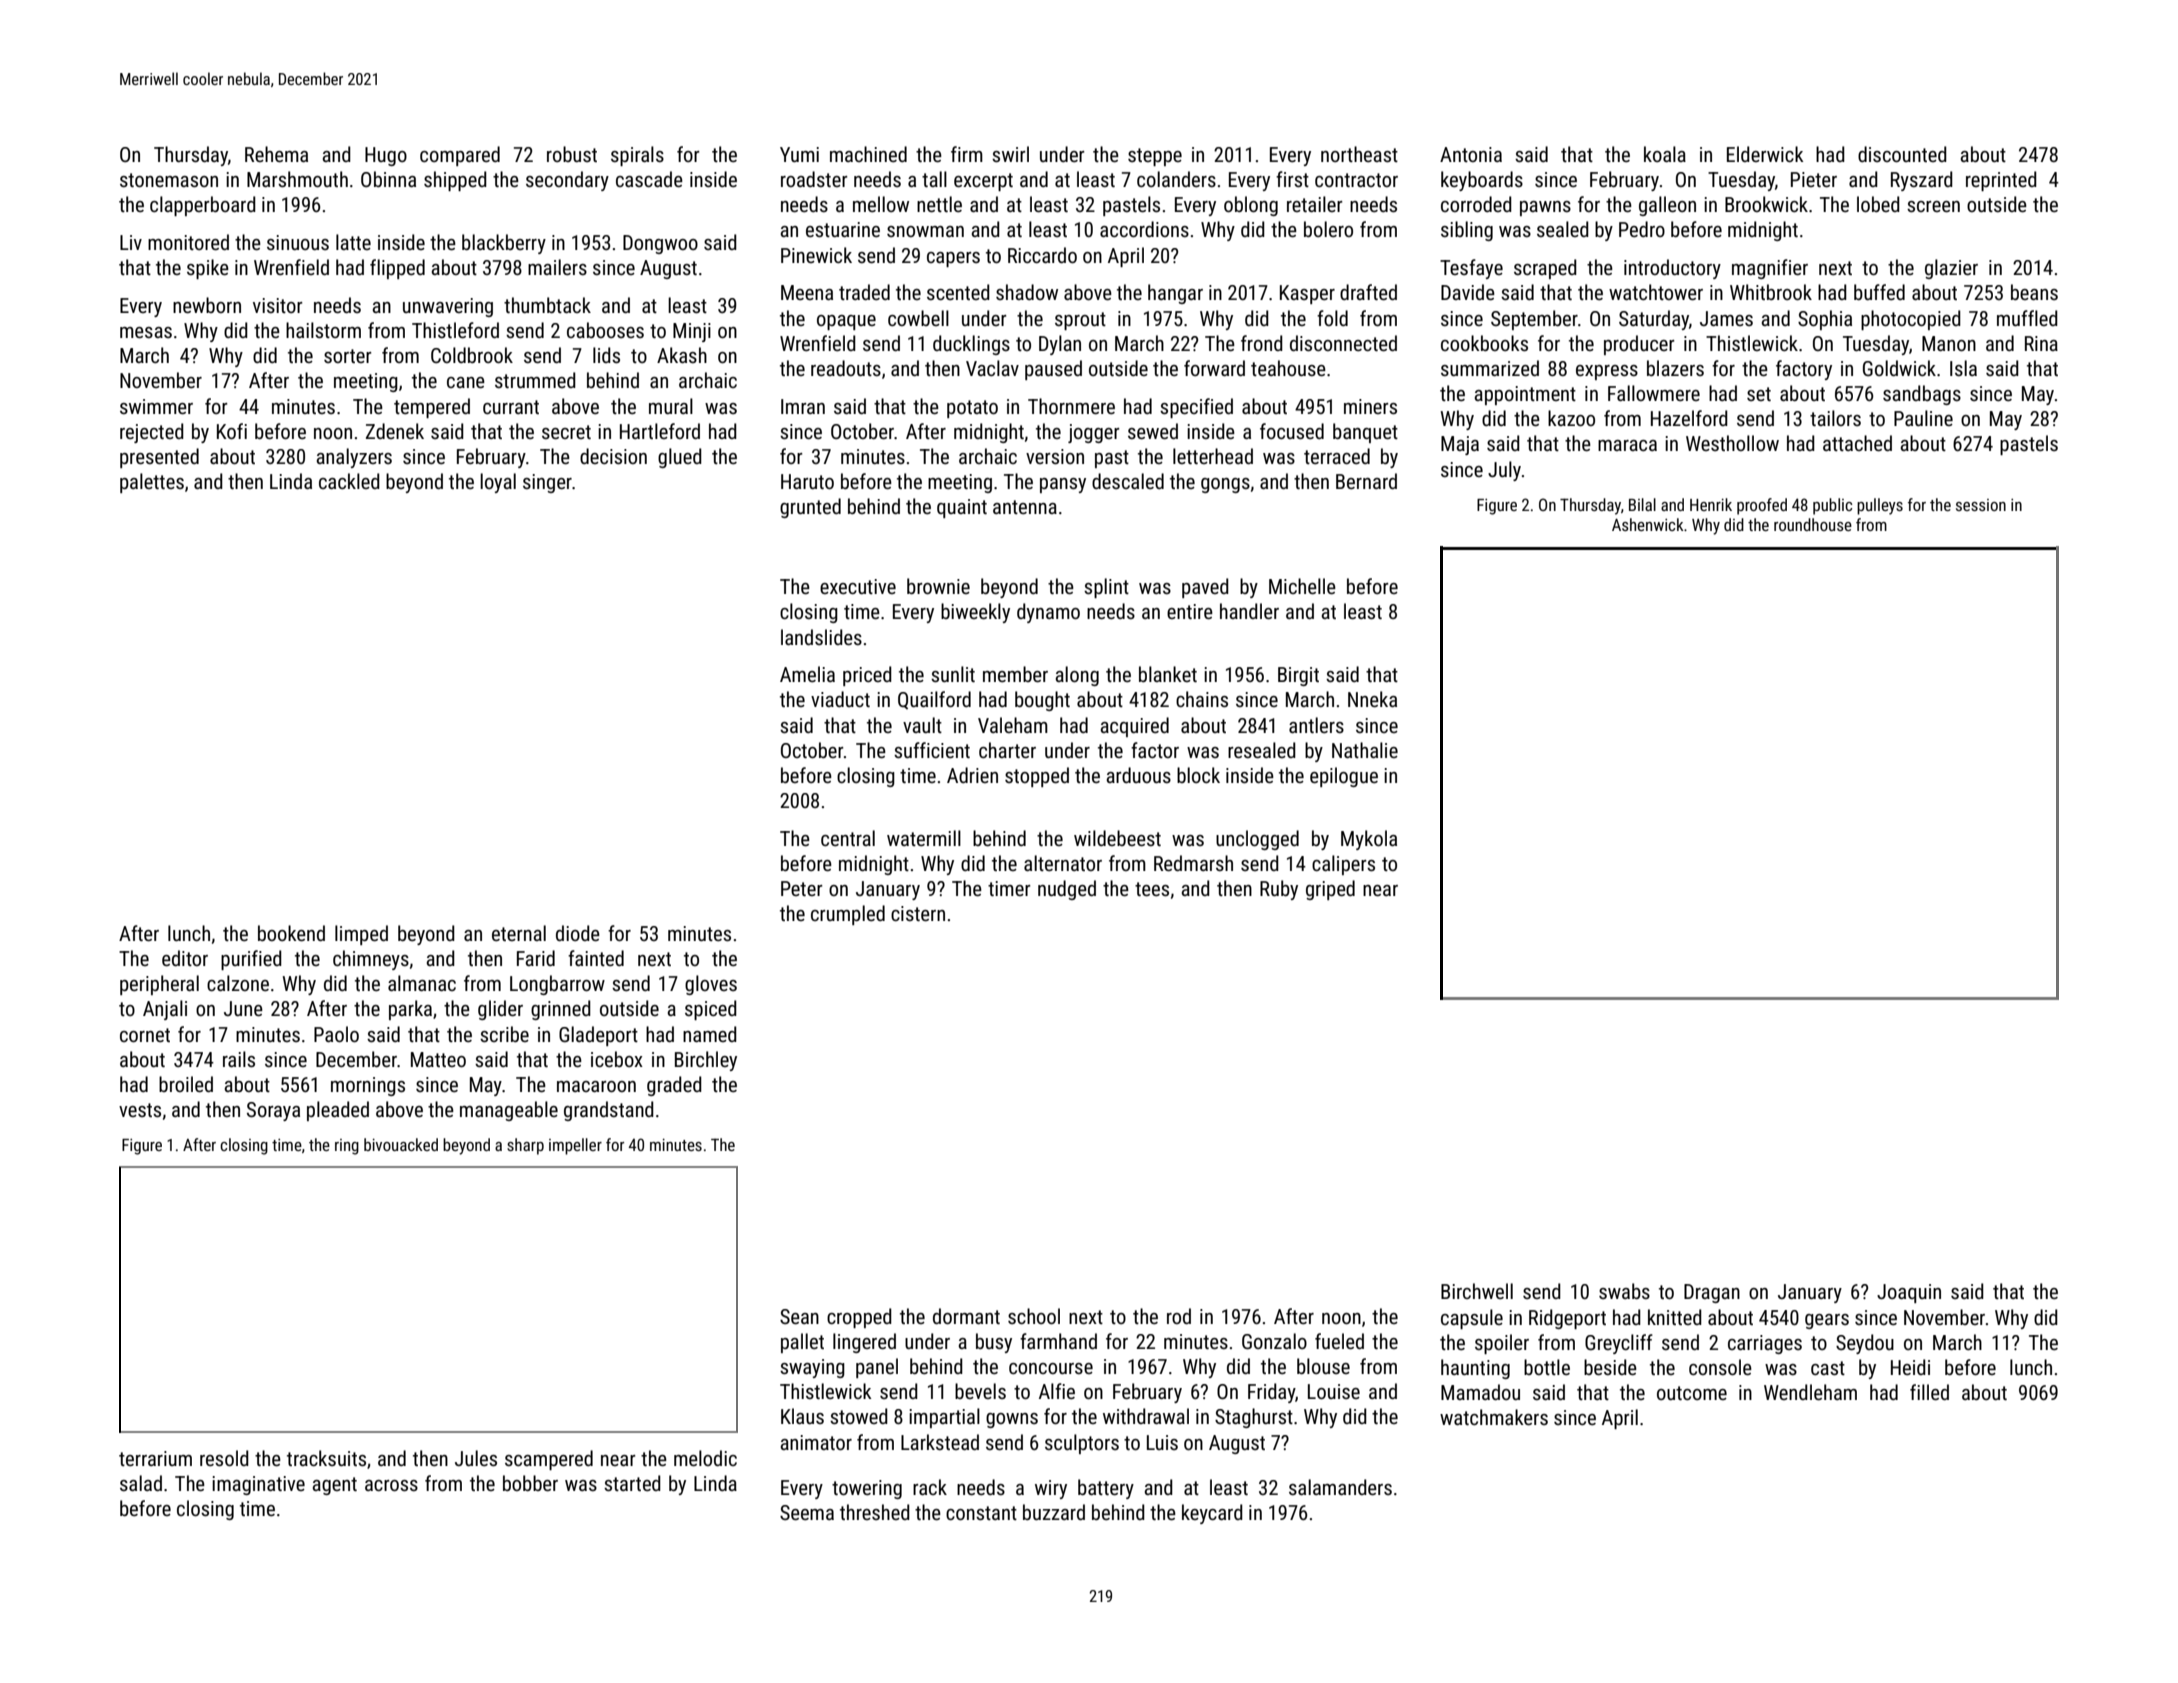 This screenshot has width=2178, height=1683. Describe the element at coordinates (185, 958) in the screenshot. I see `editor` at that location.
